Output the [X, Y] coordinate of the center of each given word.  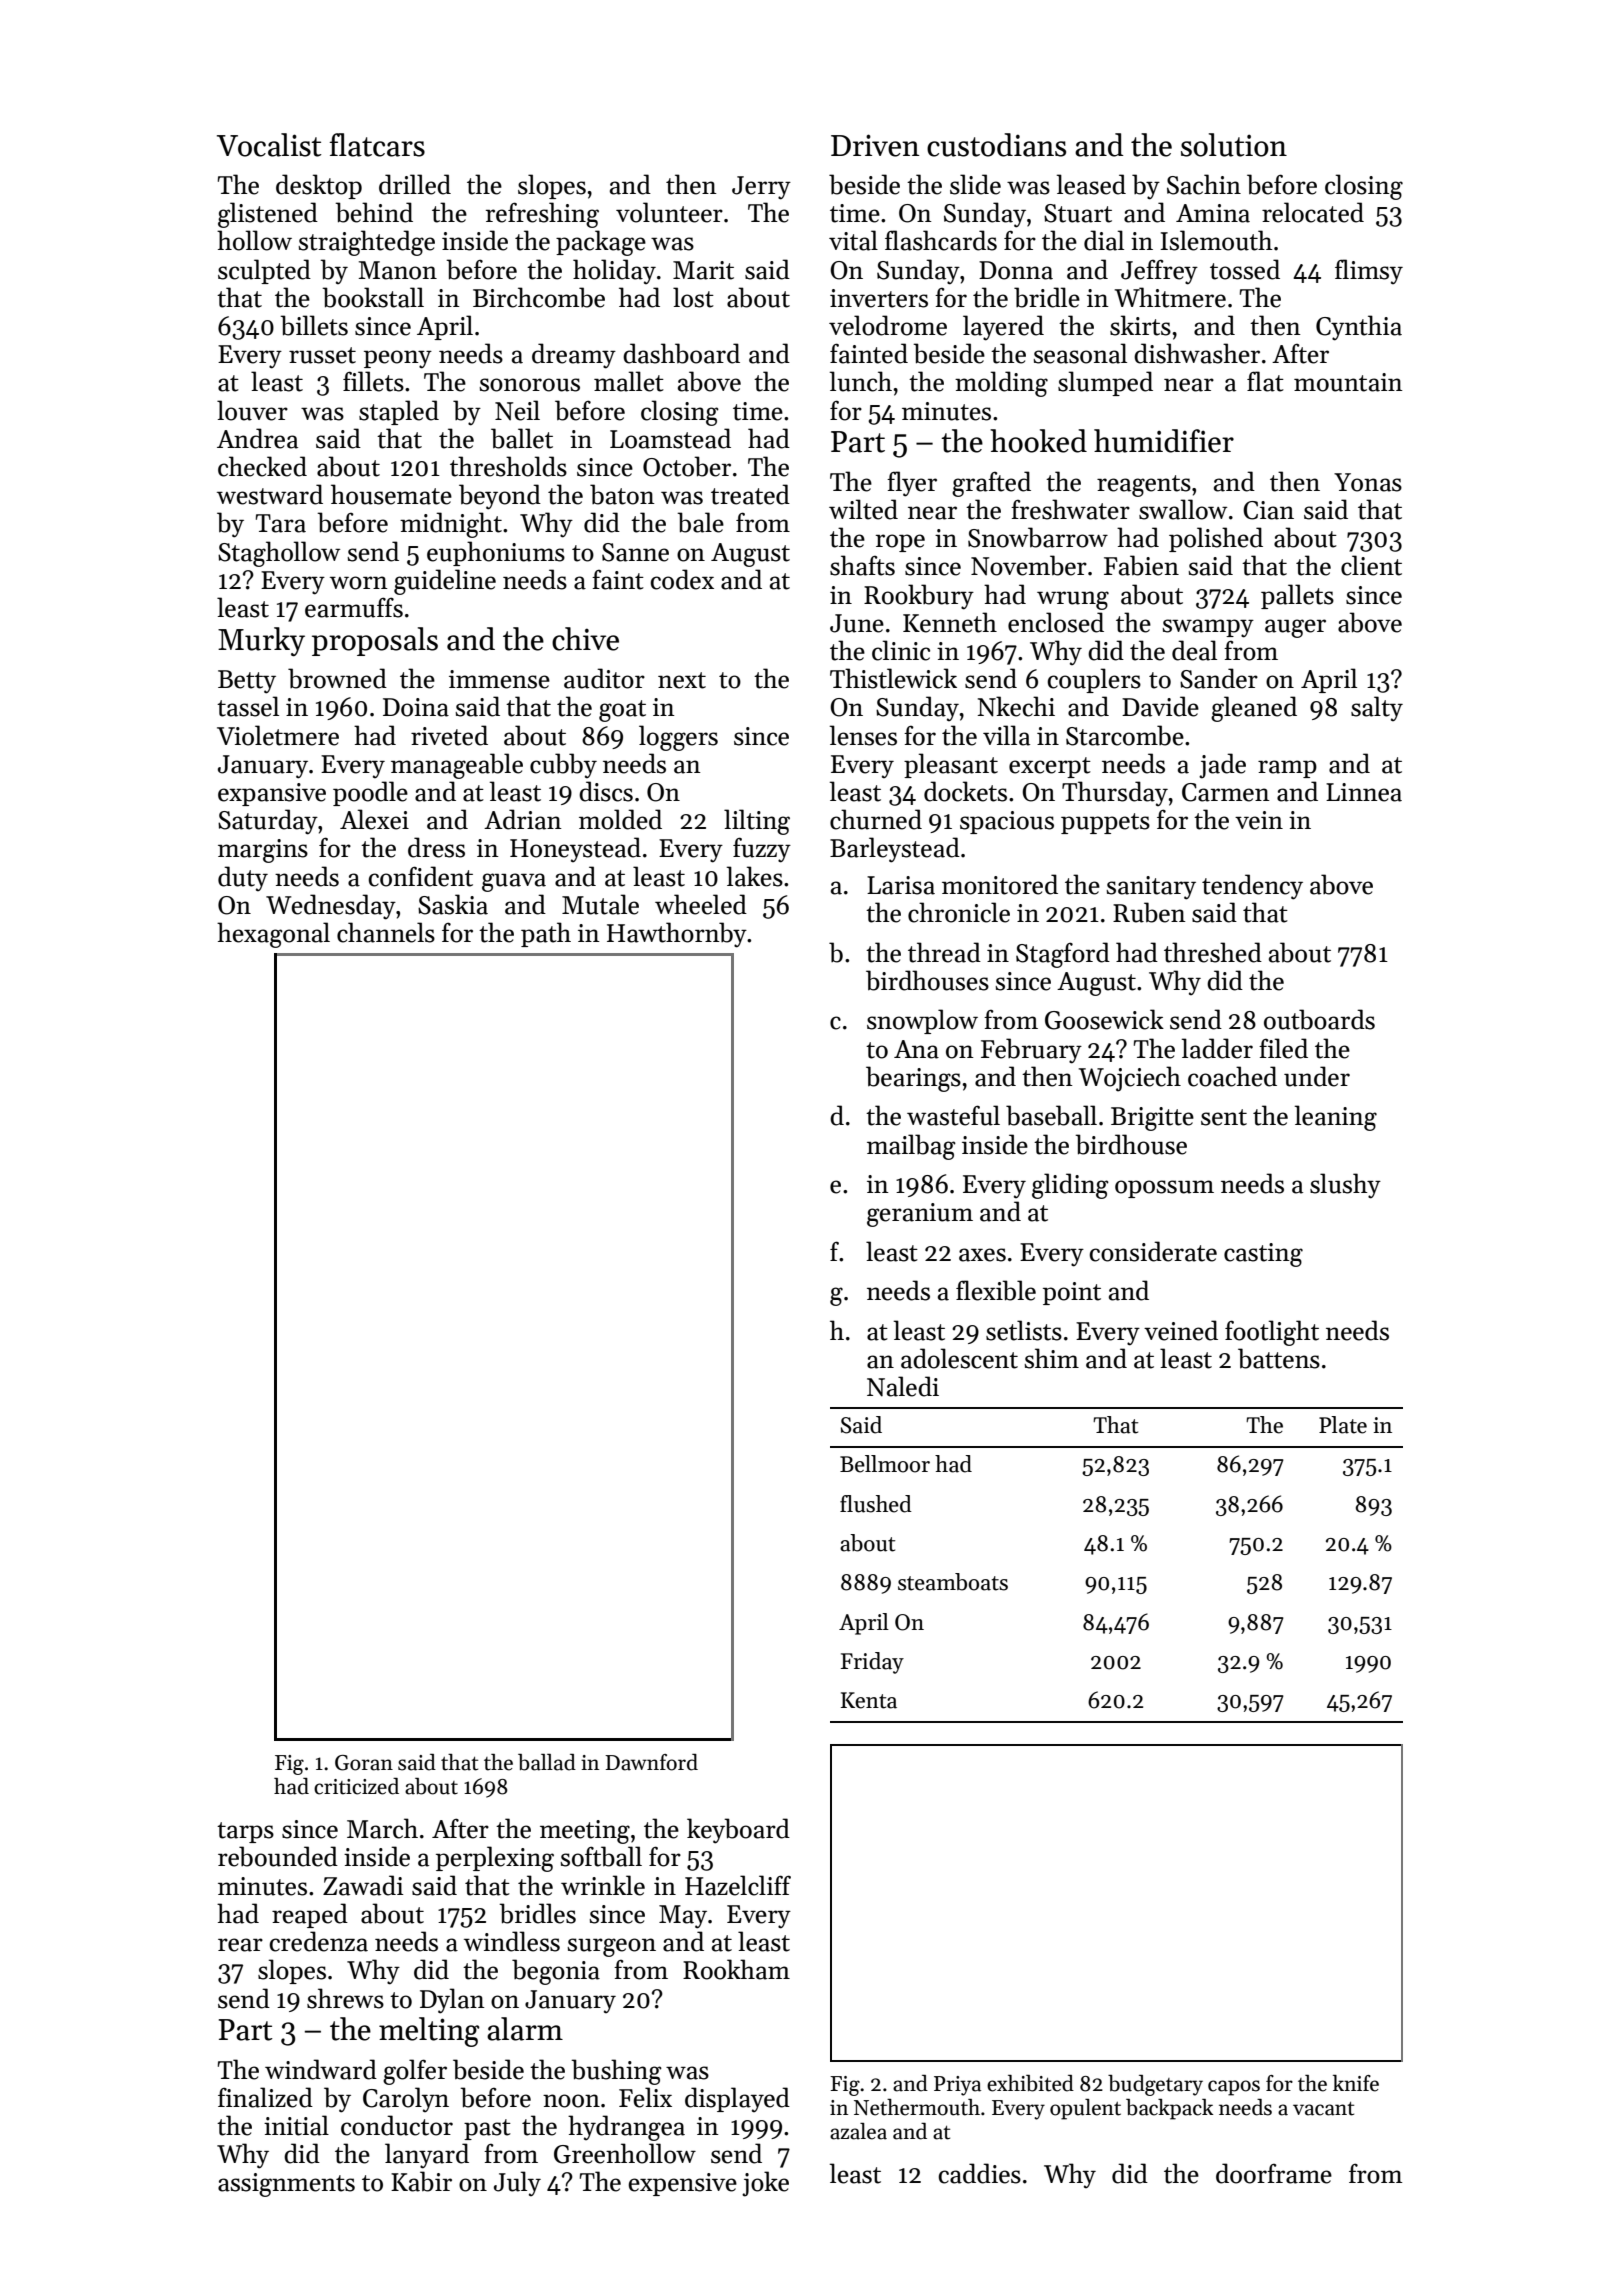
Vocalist [269, 145]
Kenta [869, 1700]
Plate [1343, 1425]
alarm [525, 2029]
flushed [876, 1504]
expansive [272, 794]
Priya [957, 2086]
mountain [1348, 382]
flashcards [941, 240]
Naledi [903, 1386]
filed [1283, 1048]
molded [620, 819]
